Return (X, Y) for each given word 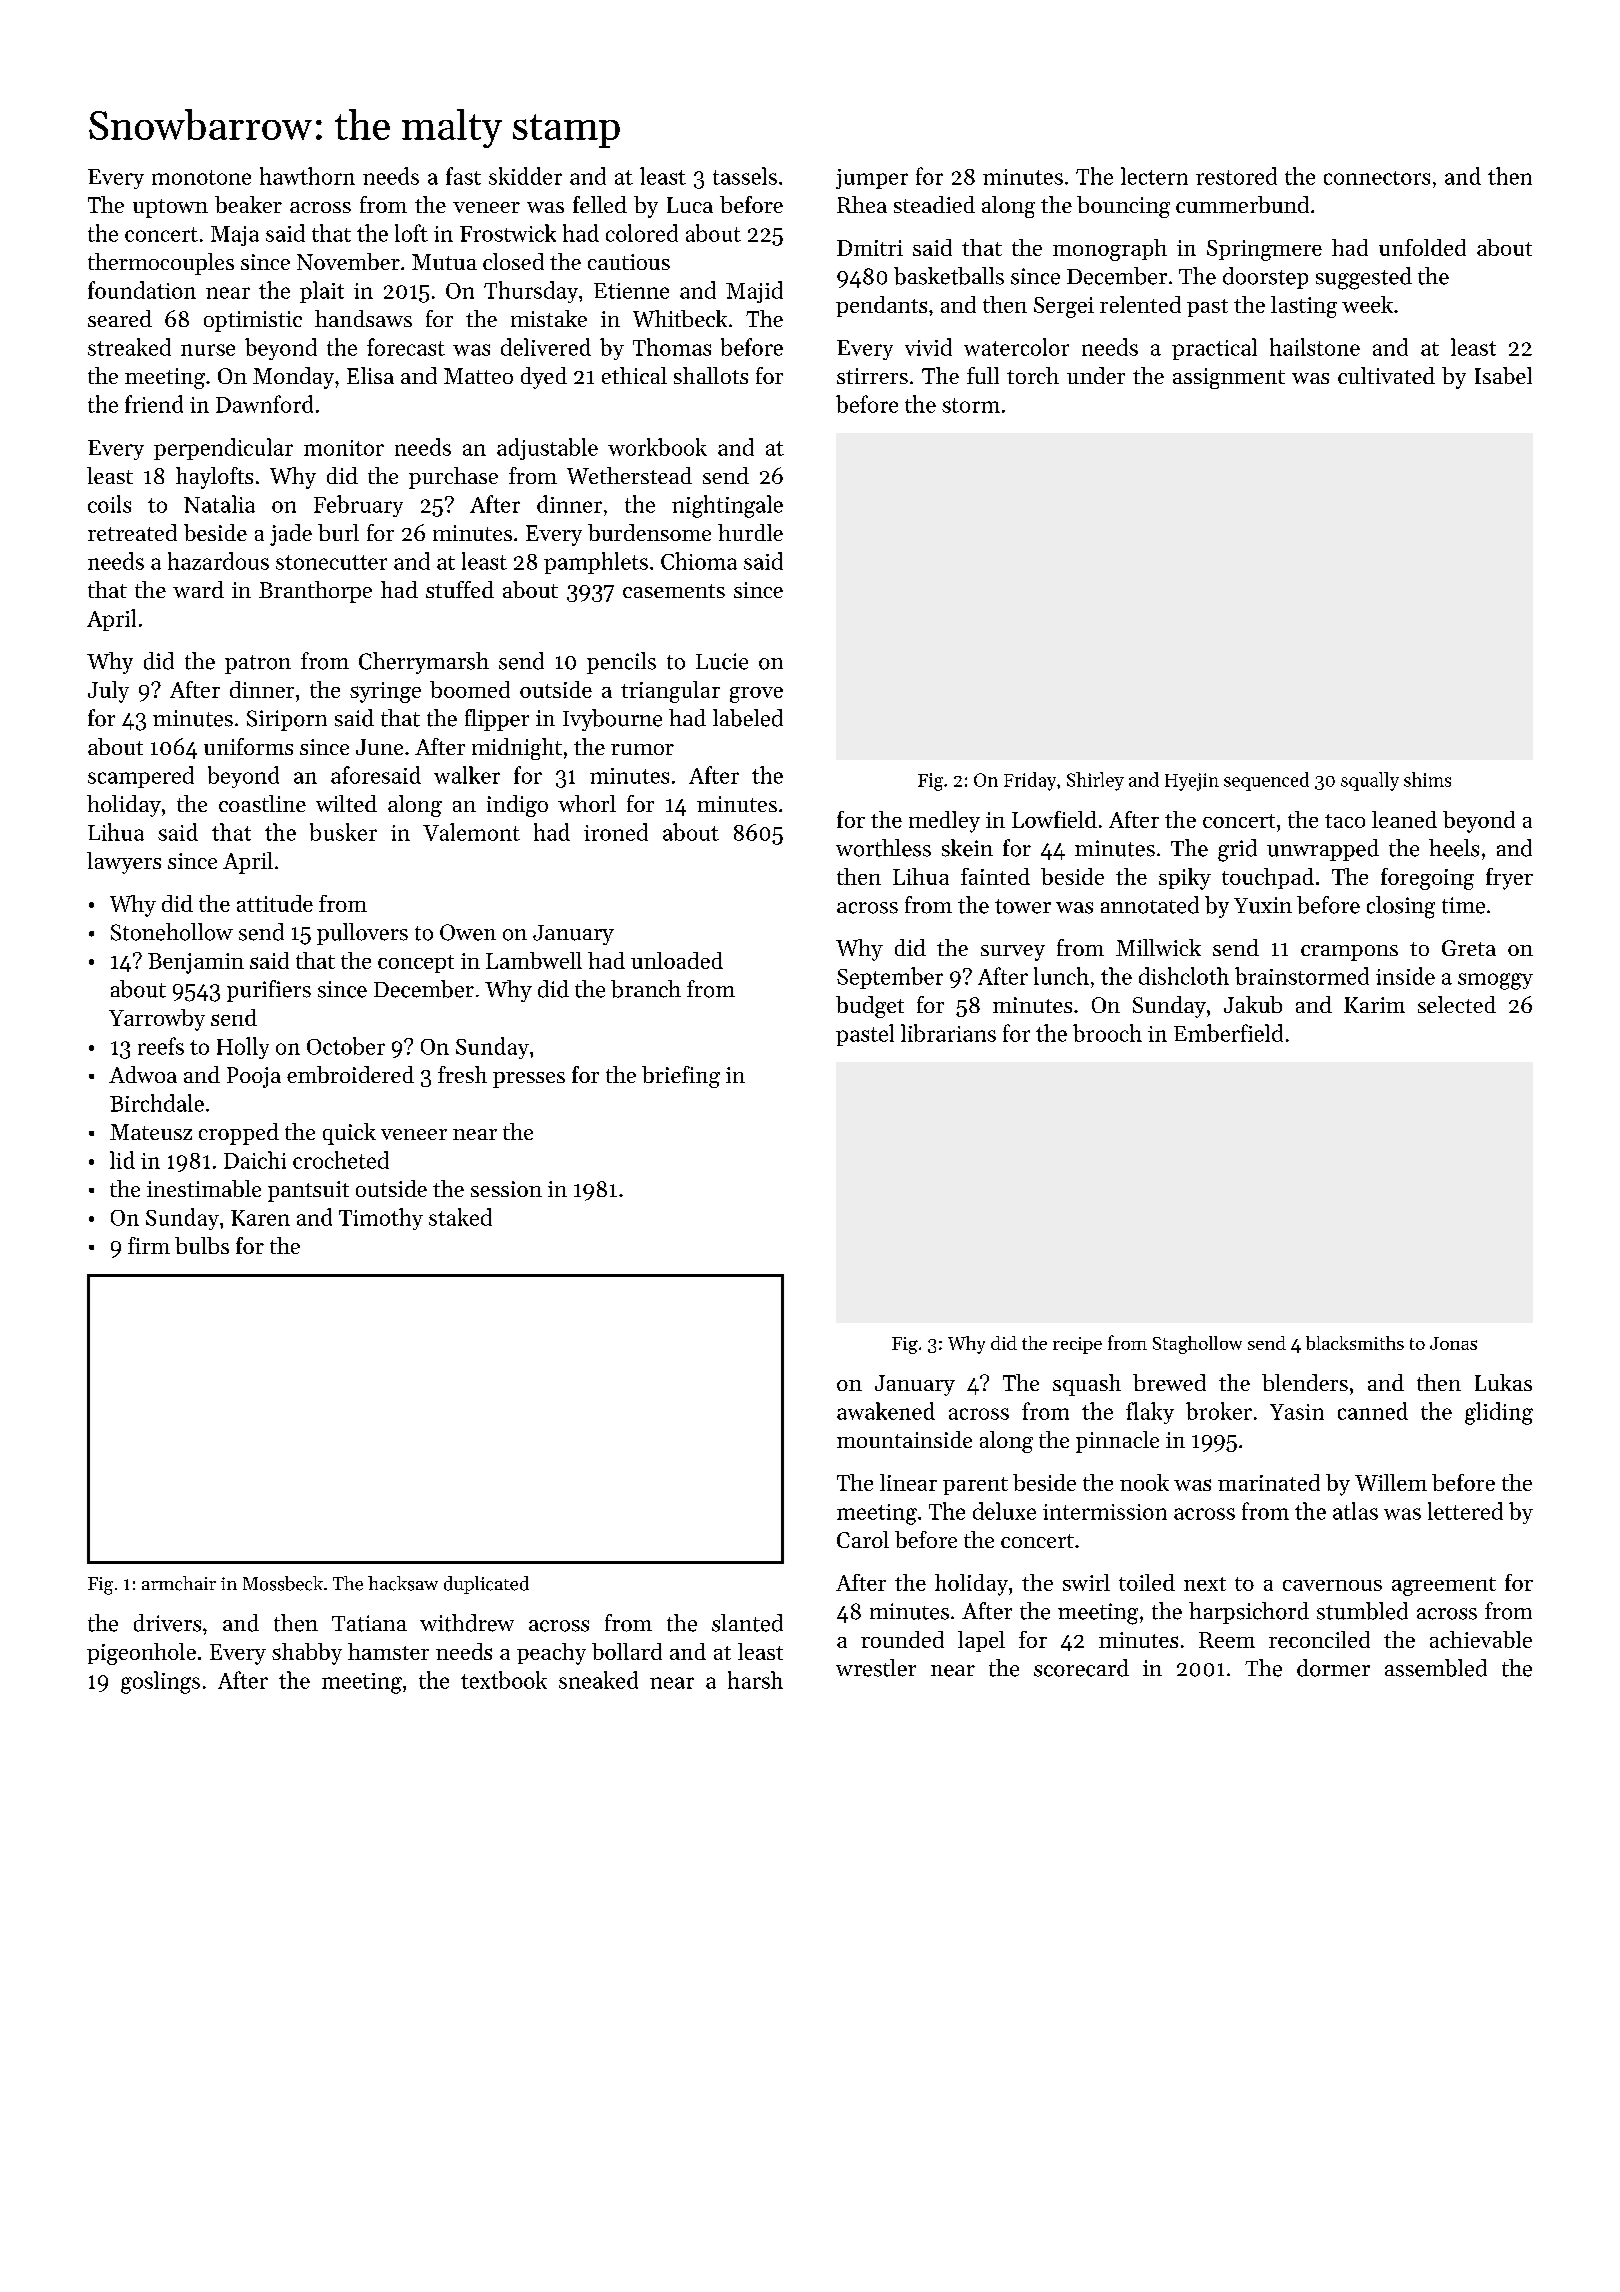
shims (1427, 779)
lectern (1154, 176)
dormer (1333, 1668)
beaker (248, 204)
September (890, 978)
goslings (160, 1682)
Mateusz (151, 1132)
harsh (755, 1680)
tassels (745, 176)
